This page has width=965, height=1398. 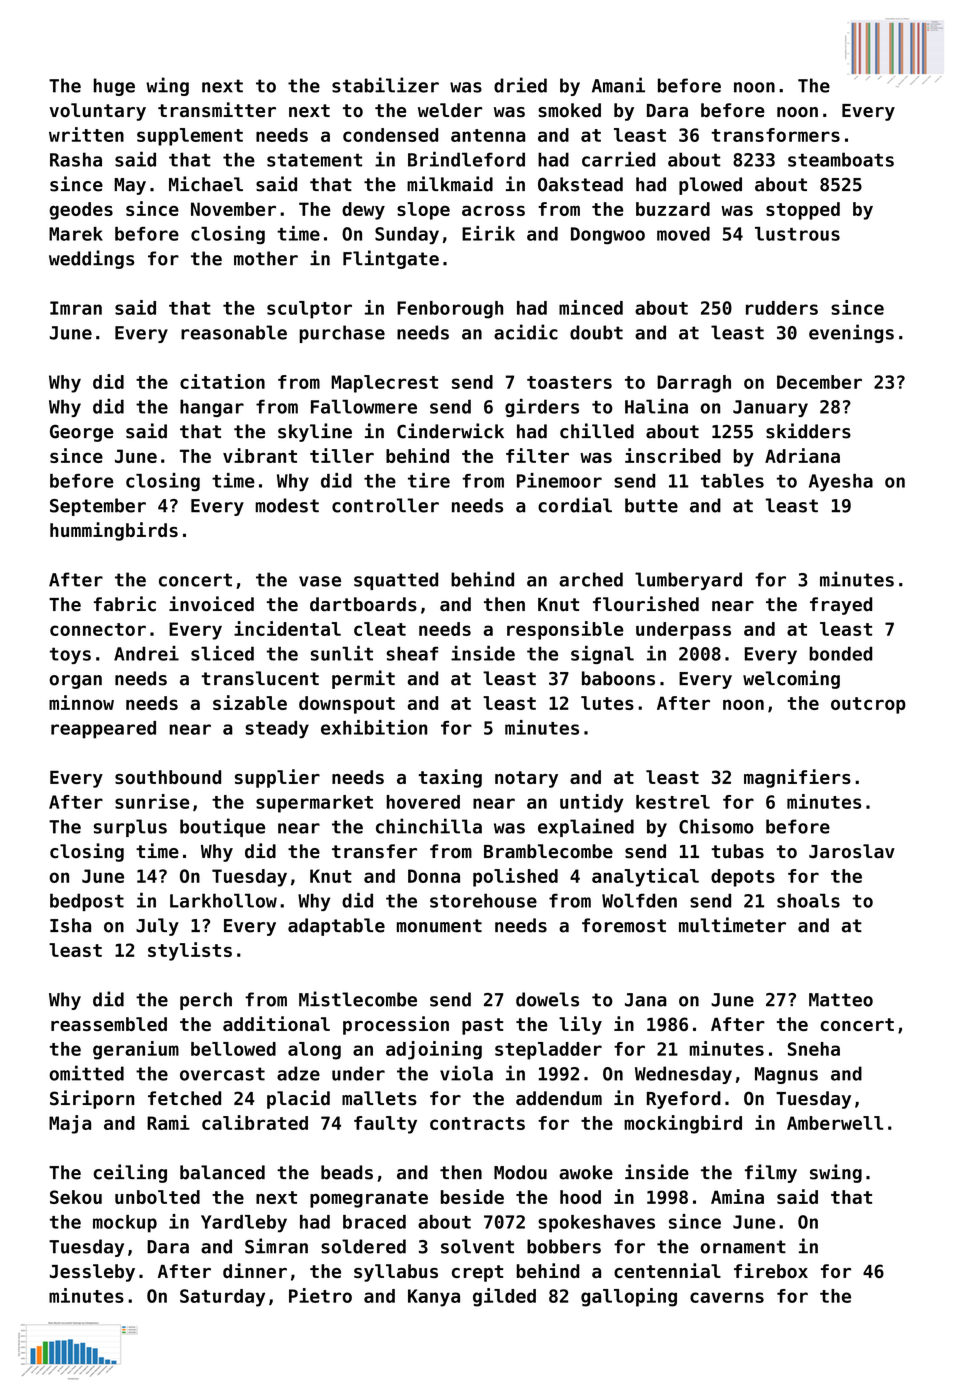 I want to click on transmitter, so click(x=217, y=110).
